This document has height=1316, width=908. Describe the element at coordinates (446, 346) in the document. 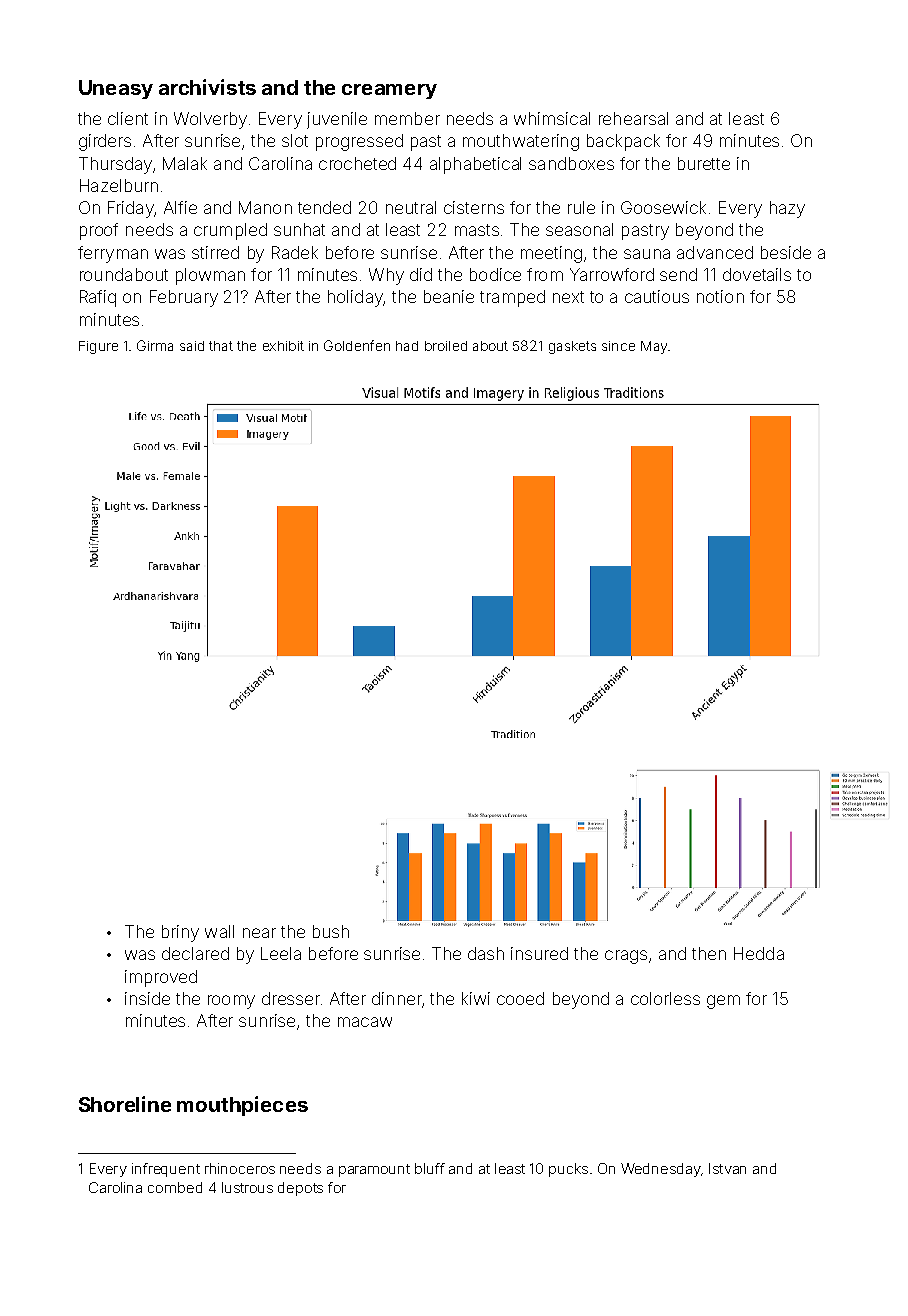

I see `broiled` at that location.
